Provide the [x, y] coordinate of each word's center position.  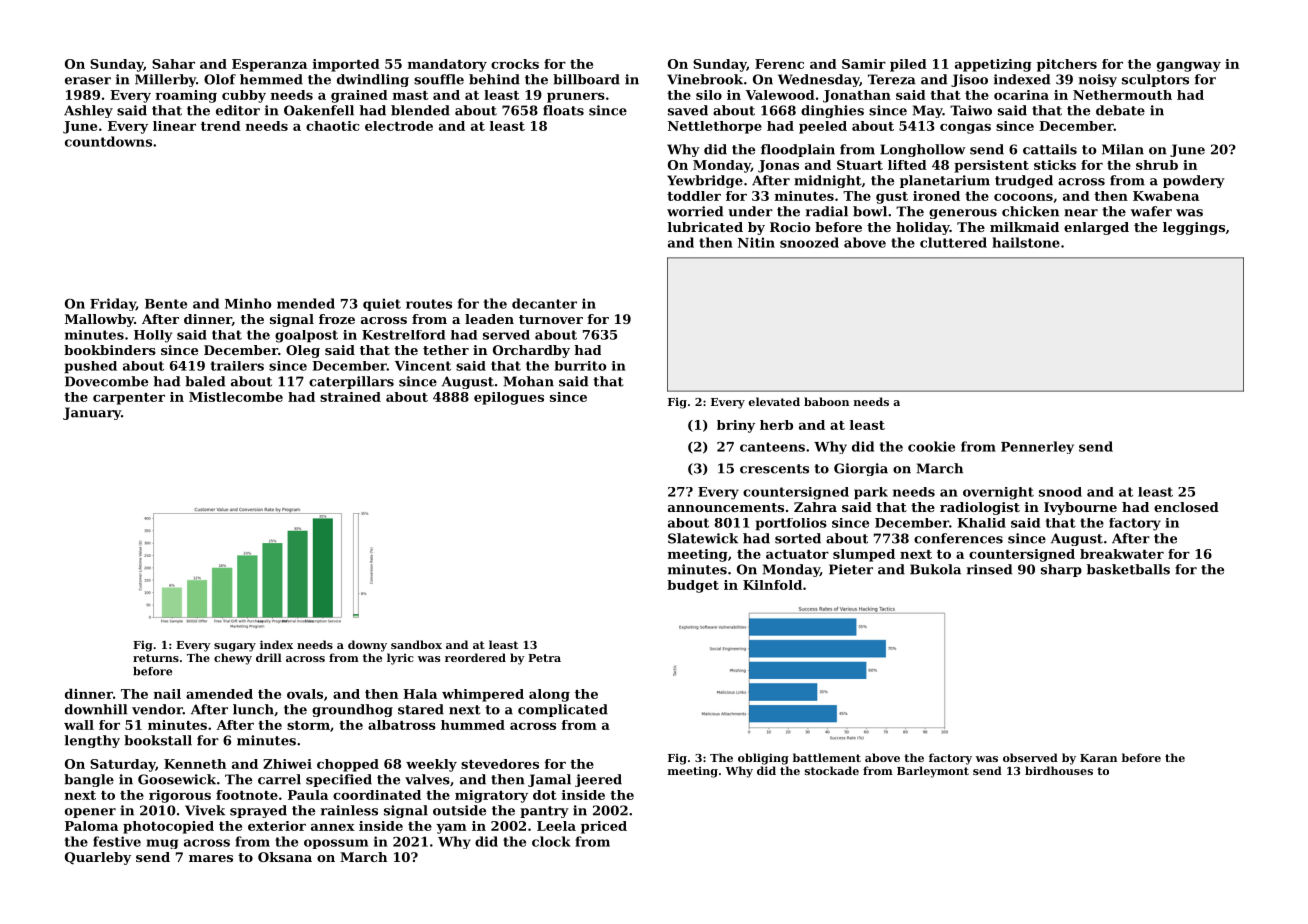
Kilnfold [772, 585]
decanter [544, 303]
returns [156, 658]
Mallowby [99, 320]
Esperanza [269, 65]
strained [350, 397]
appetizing [993, 65]
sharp [1061, 570]
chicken [1030, 211]
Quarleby [98, 858]
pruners [576, 98]
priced [604, 827]
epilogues [509, 398]
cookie [931, 446]
